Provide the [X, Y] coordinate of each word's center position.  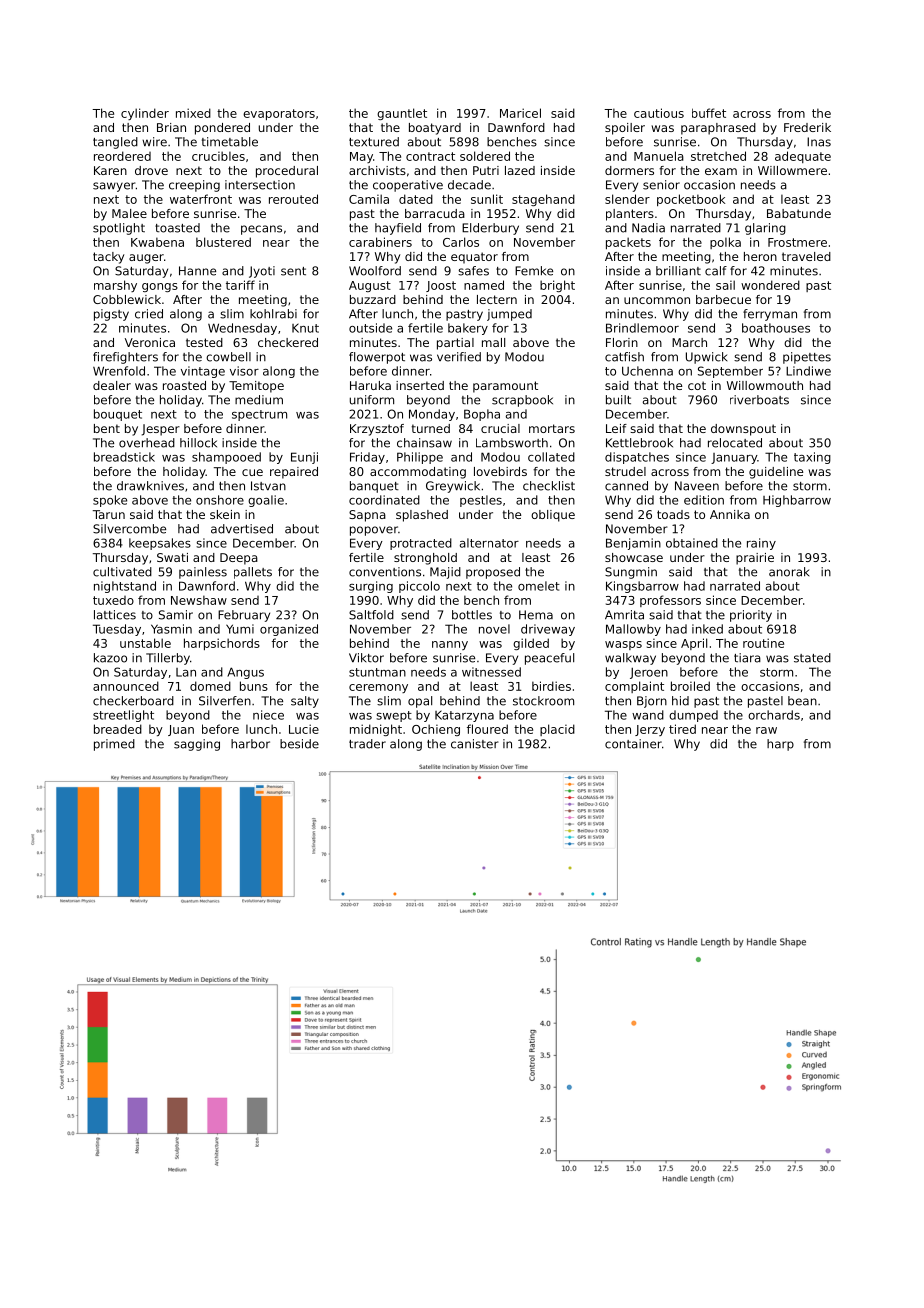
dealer [112, 385]
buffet [709, 113]
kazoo [110, 658]
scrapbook [522, 401]
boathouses [776, 328]
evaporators [279, 114]
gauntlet [402, 114]
